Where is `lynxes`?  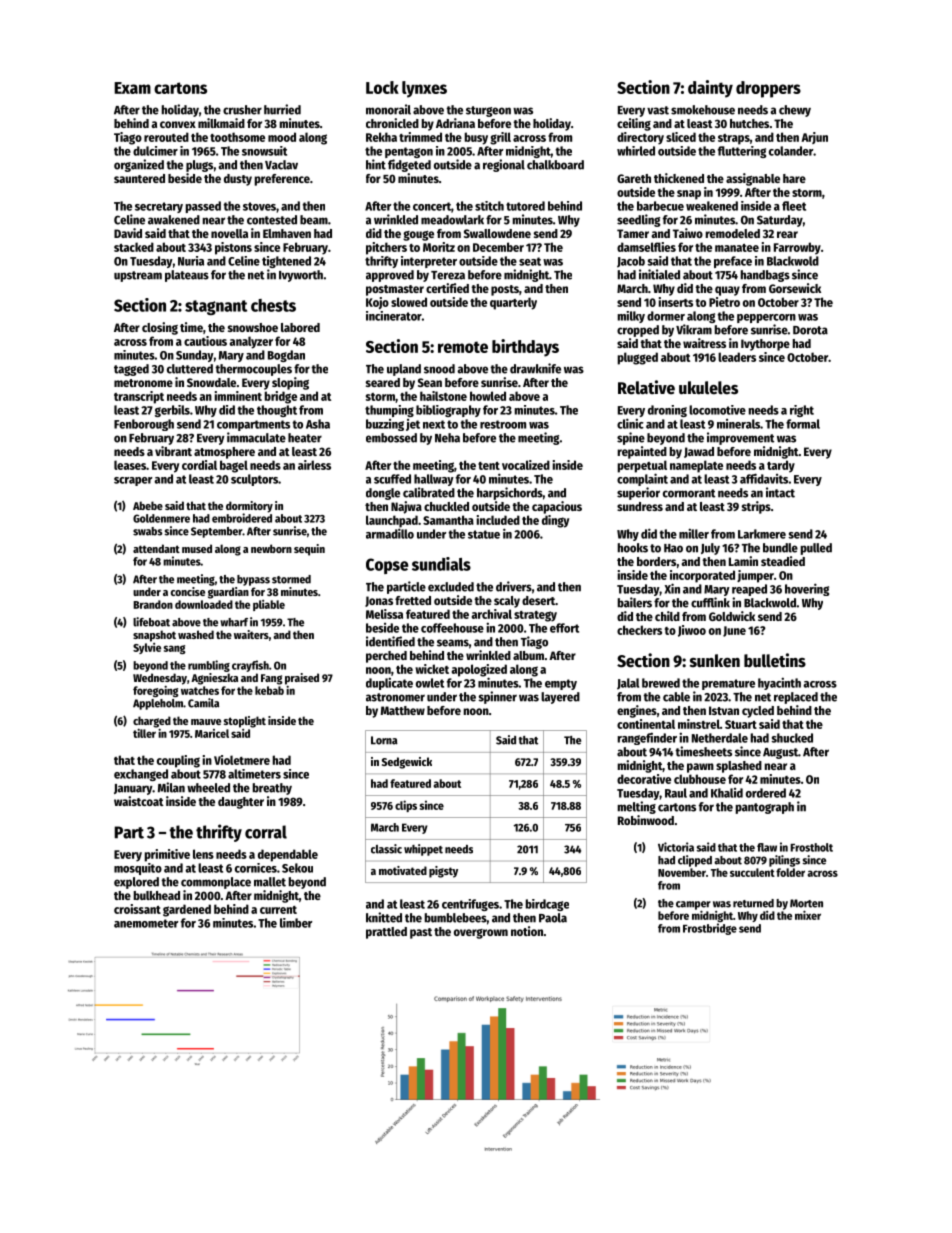
lynxes is located at coordinates (424, 89).
